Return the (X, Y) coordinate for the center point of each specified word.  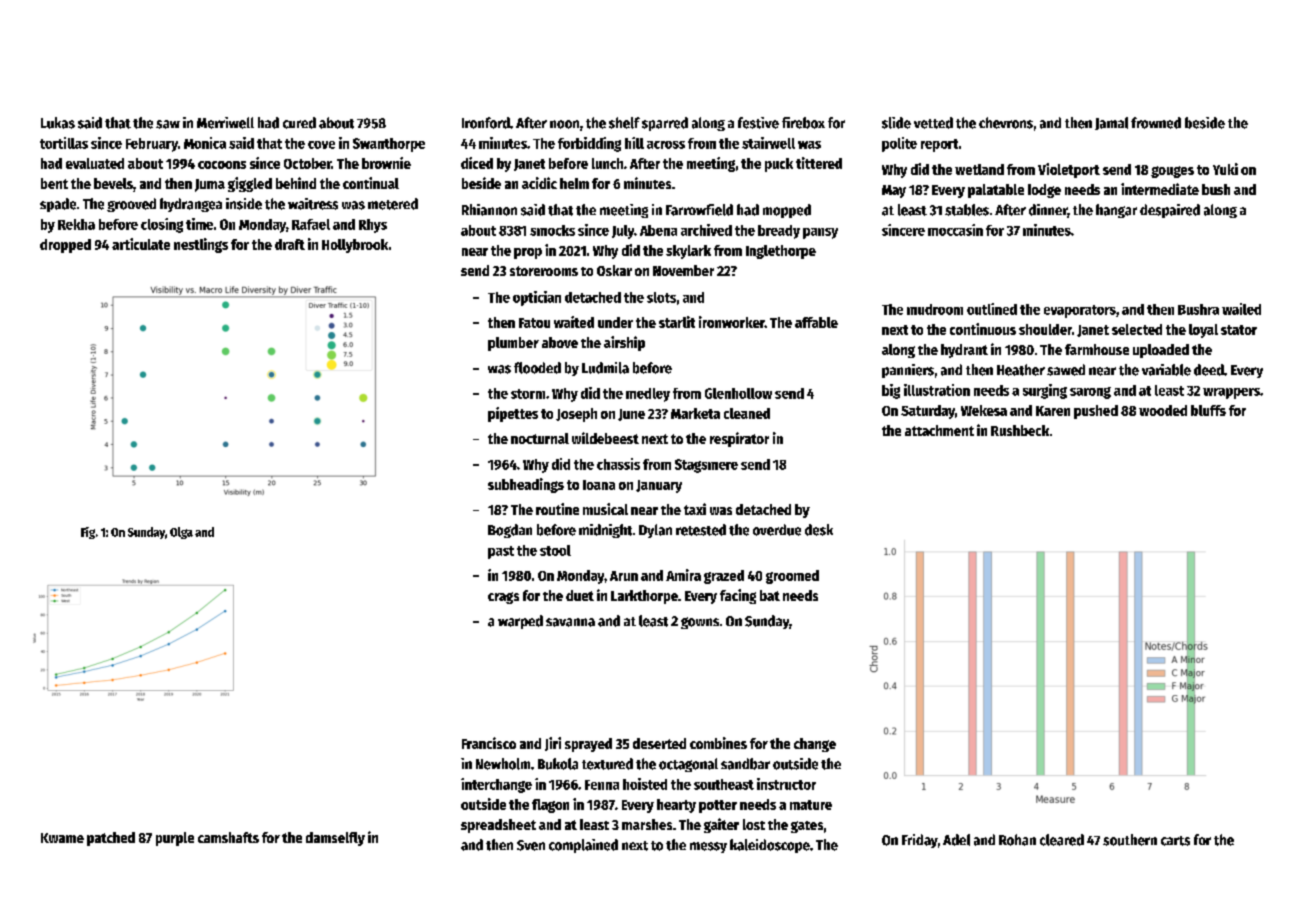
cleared (1062, 840)
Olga (181, 533)
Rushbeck (1020, 430)
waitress (313, 204)
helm (574, 183)
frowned (1156, 123)
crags (503, 598)
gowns (700, 623)
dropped (65, 246)
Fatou (534, 323)
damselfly (335, 839)
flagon (550, 806)
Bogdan (510, 531)
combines (718, 743)
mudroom (935, 309)
